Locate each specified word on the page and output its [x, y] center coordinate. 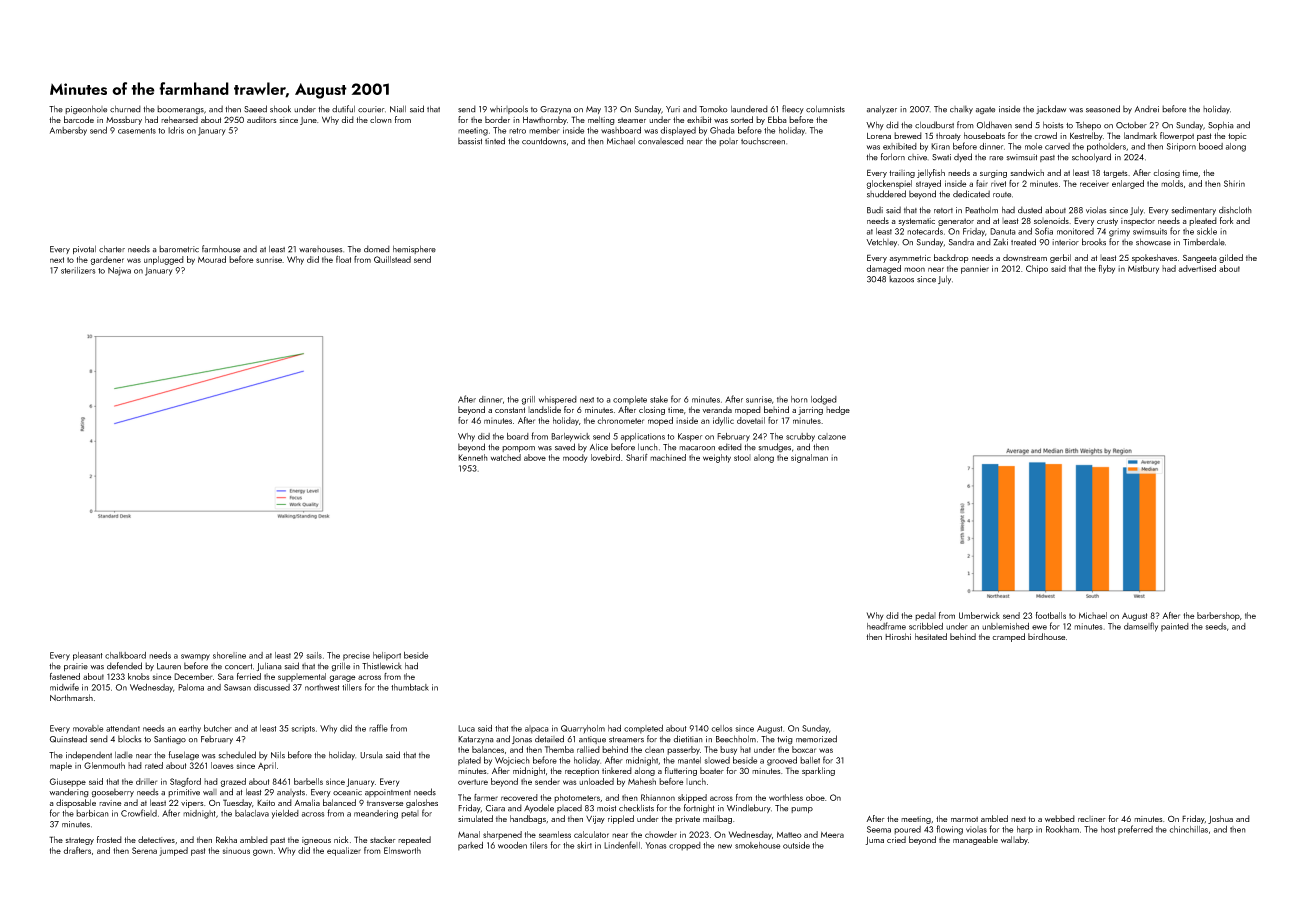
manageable [975, 840]
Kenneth [473, 457]
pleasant [88, 656]
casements [137, 131]
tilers [539, 845]
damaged [883, 269]
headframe [886, 626]
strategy [80, 841]
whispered [558, 400]
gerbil [1060, 258]
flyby [1107, 269]
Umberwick [979, 615]
